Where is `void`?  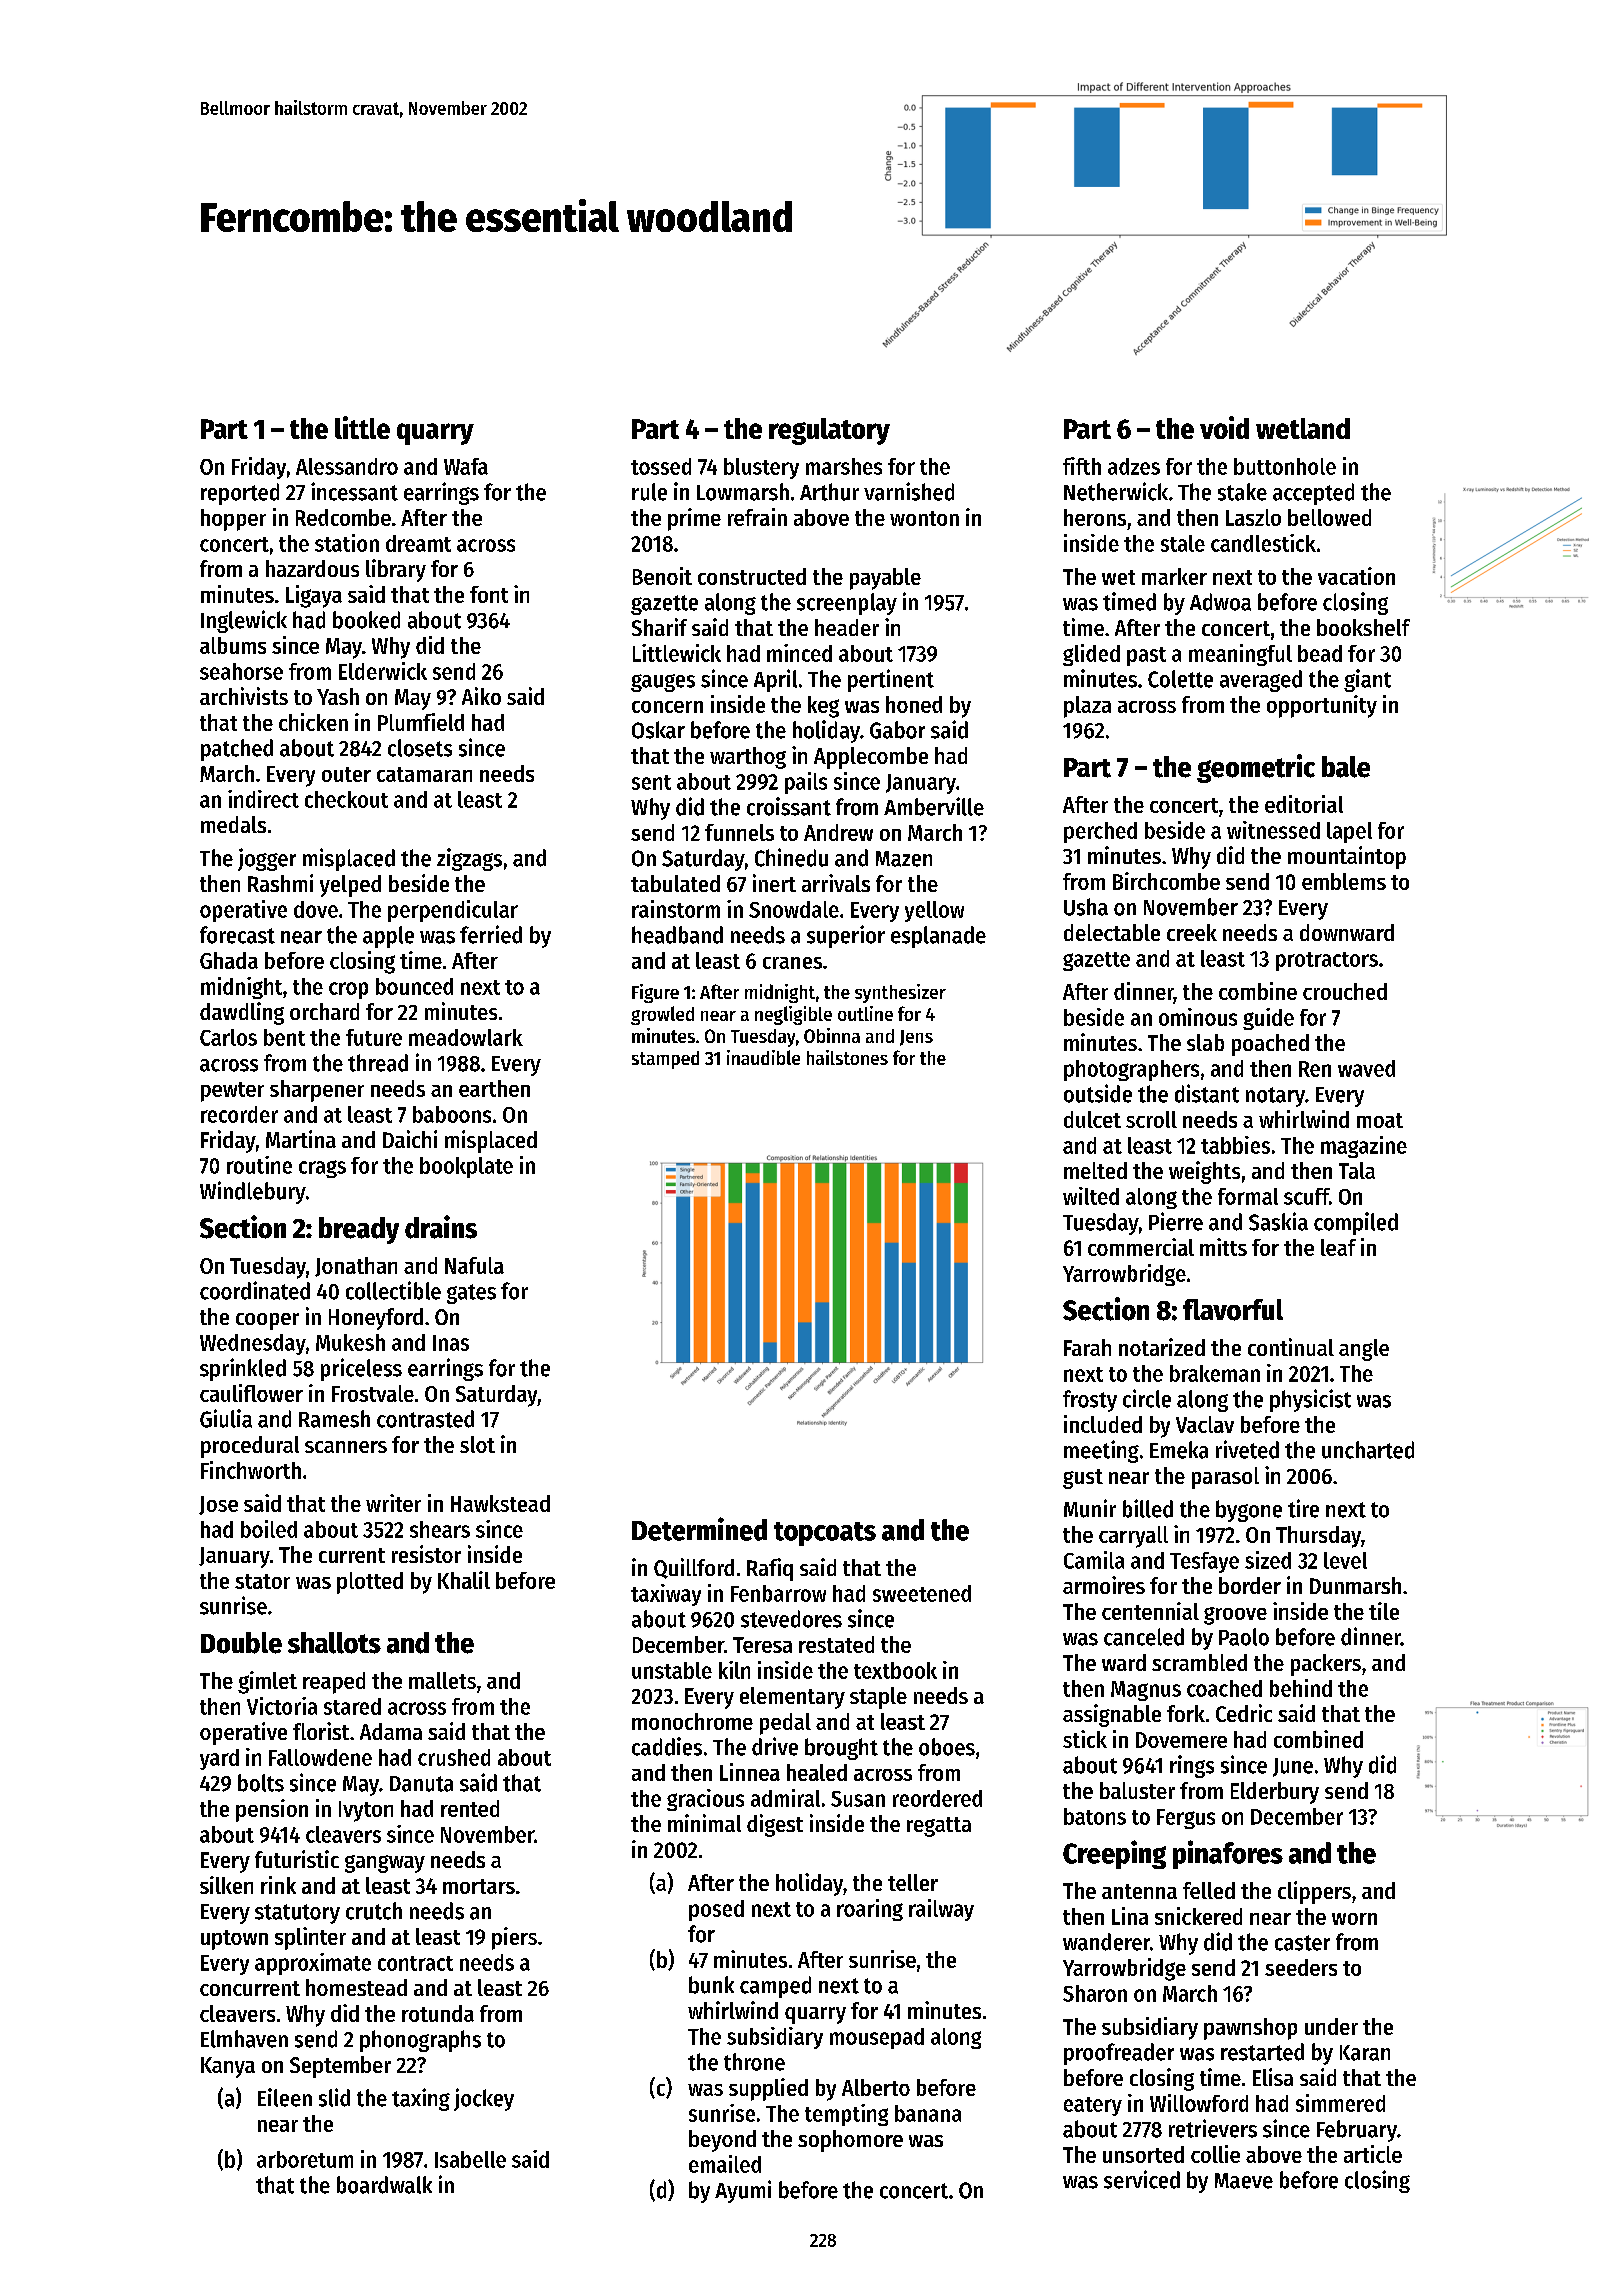
void is located at coordinates (1224, 427).
